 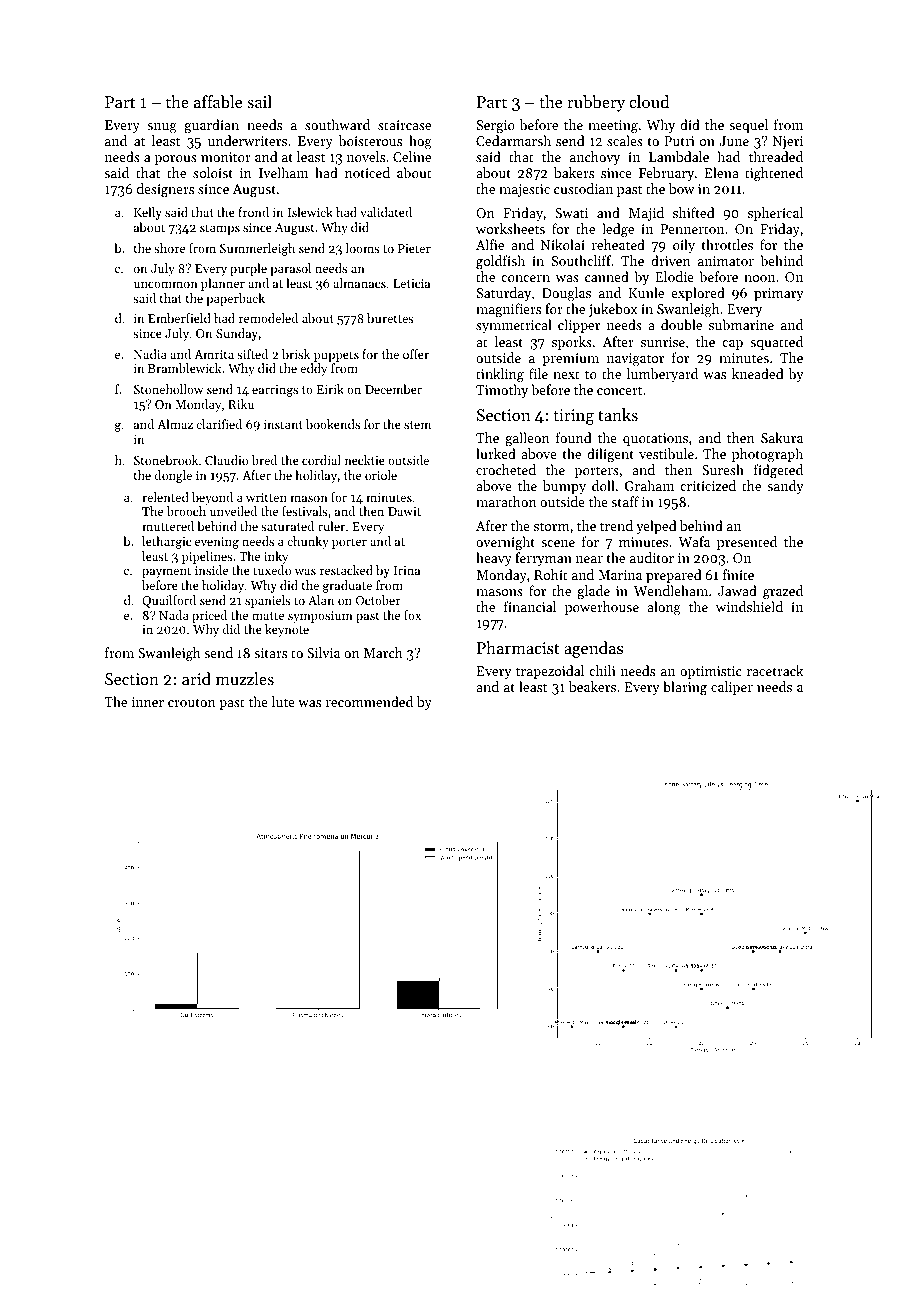 What do you see at coordinates (775, 214) in the page?
I see `spherical` at bounding box center [775, 214].
